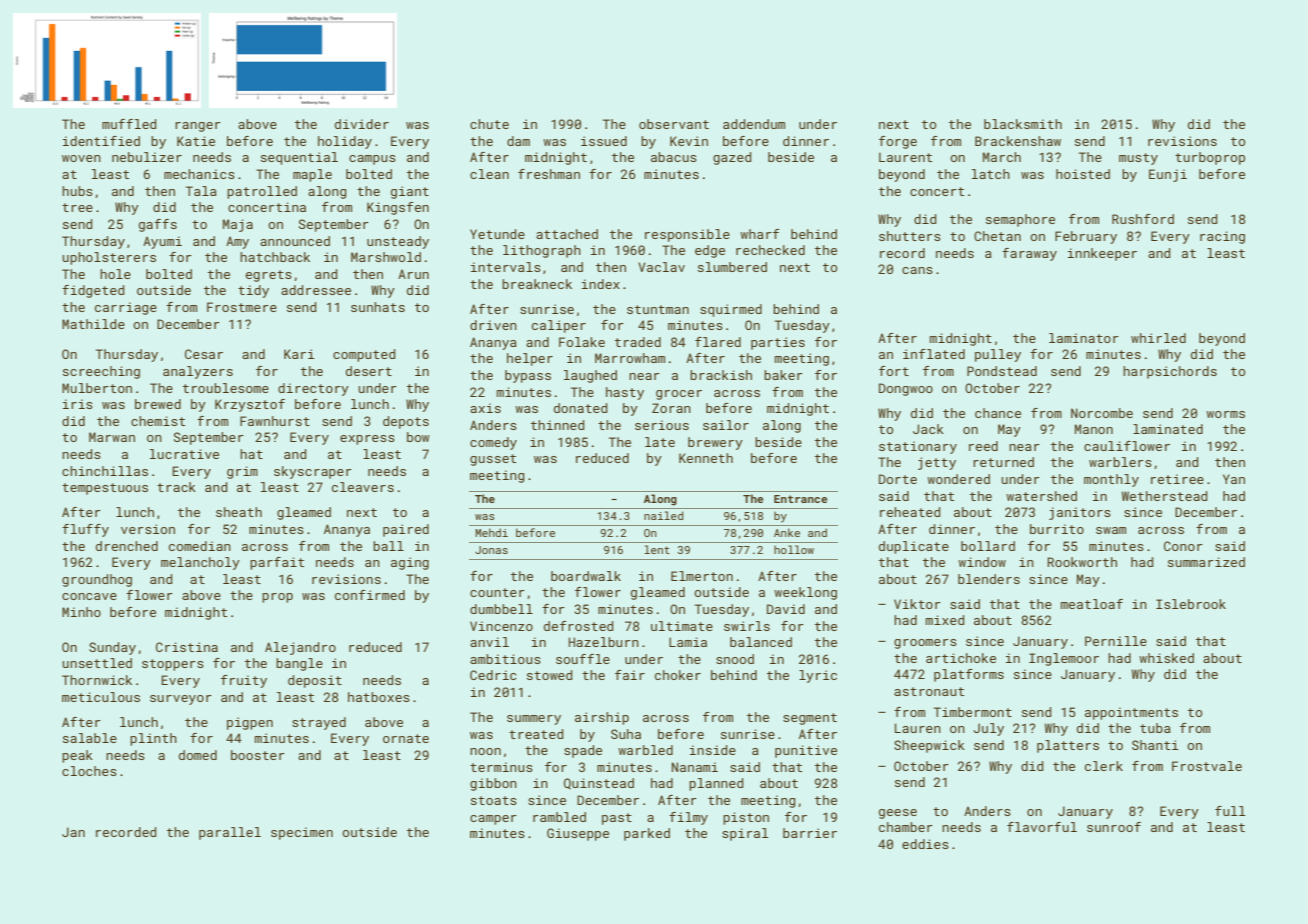 The height and width of the screenshot is (924, 1308). I want to click on divider, so click(362, 124).
